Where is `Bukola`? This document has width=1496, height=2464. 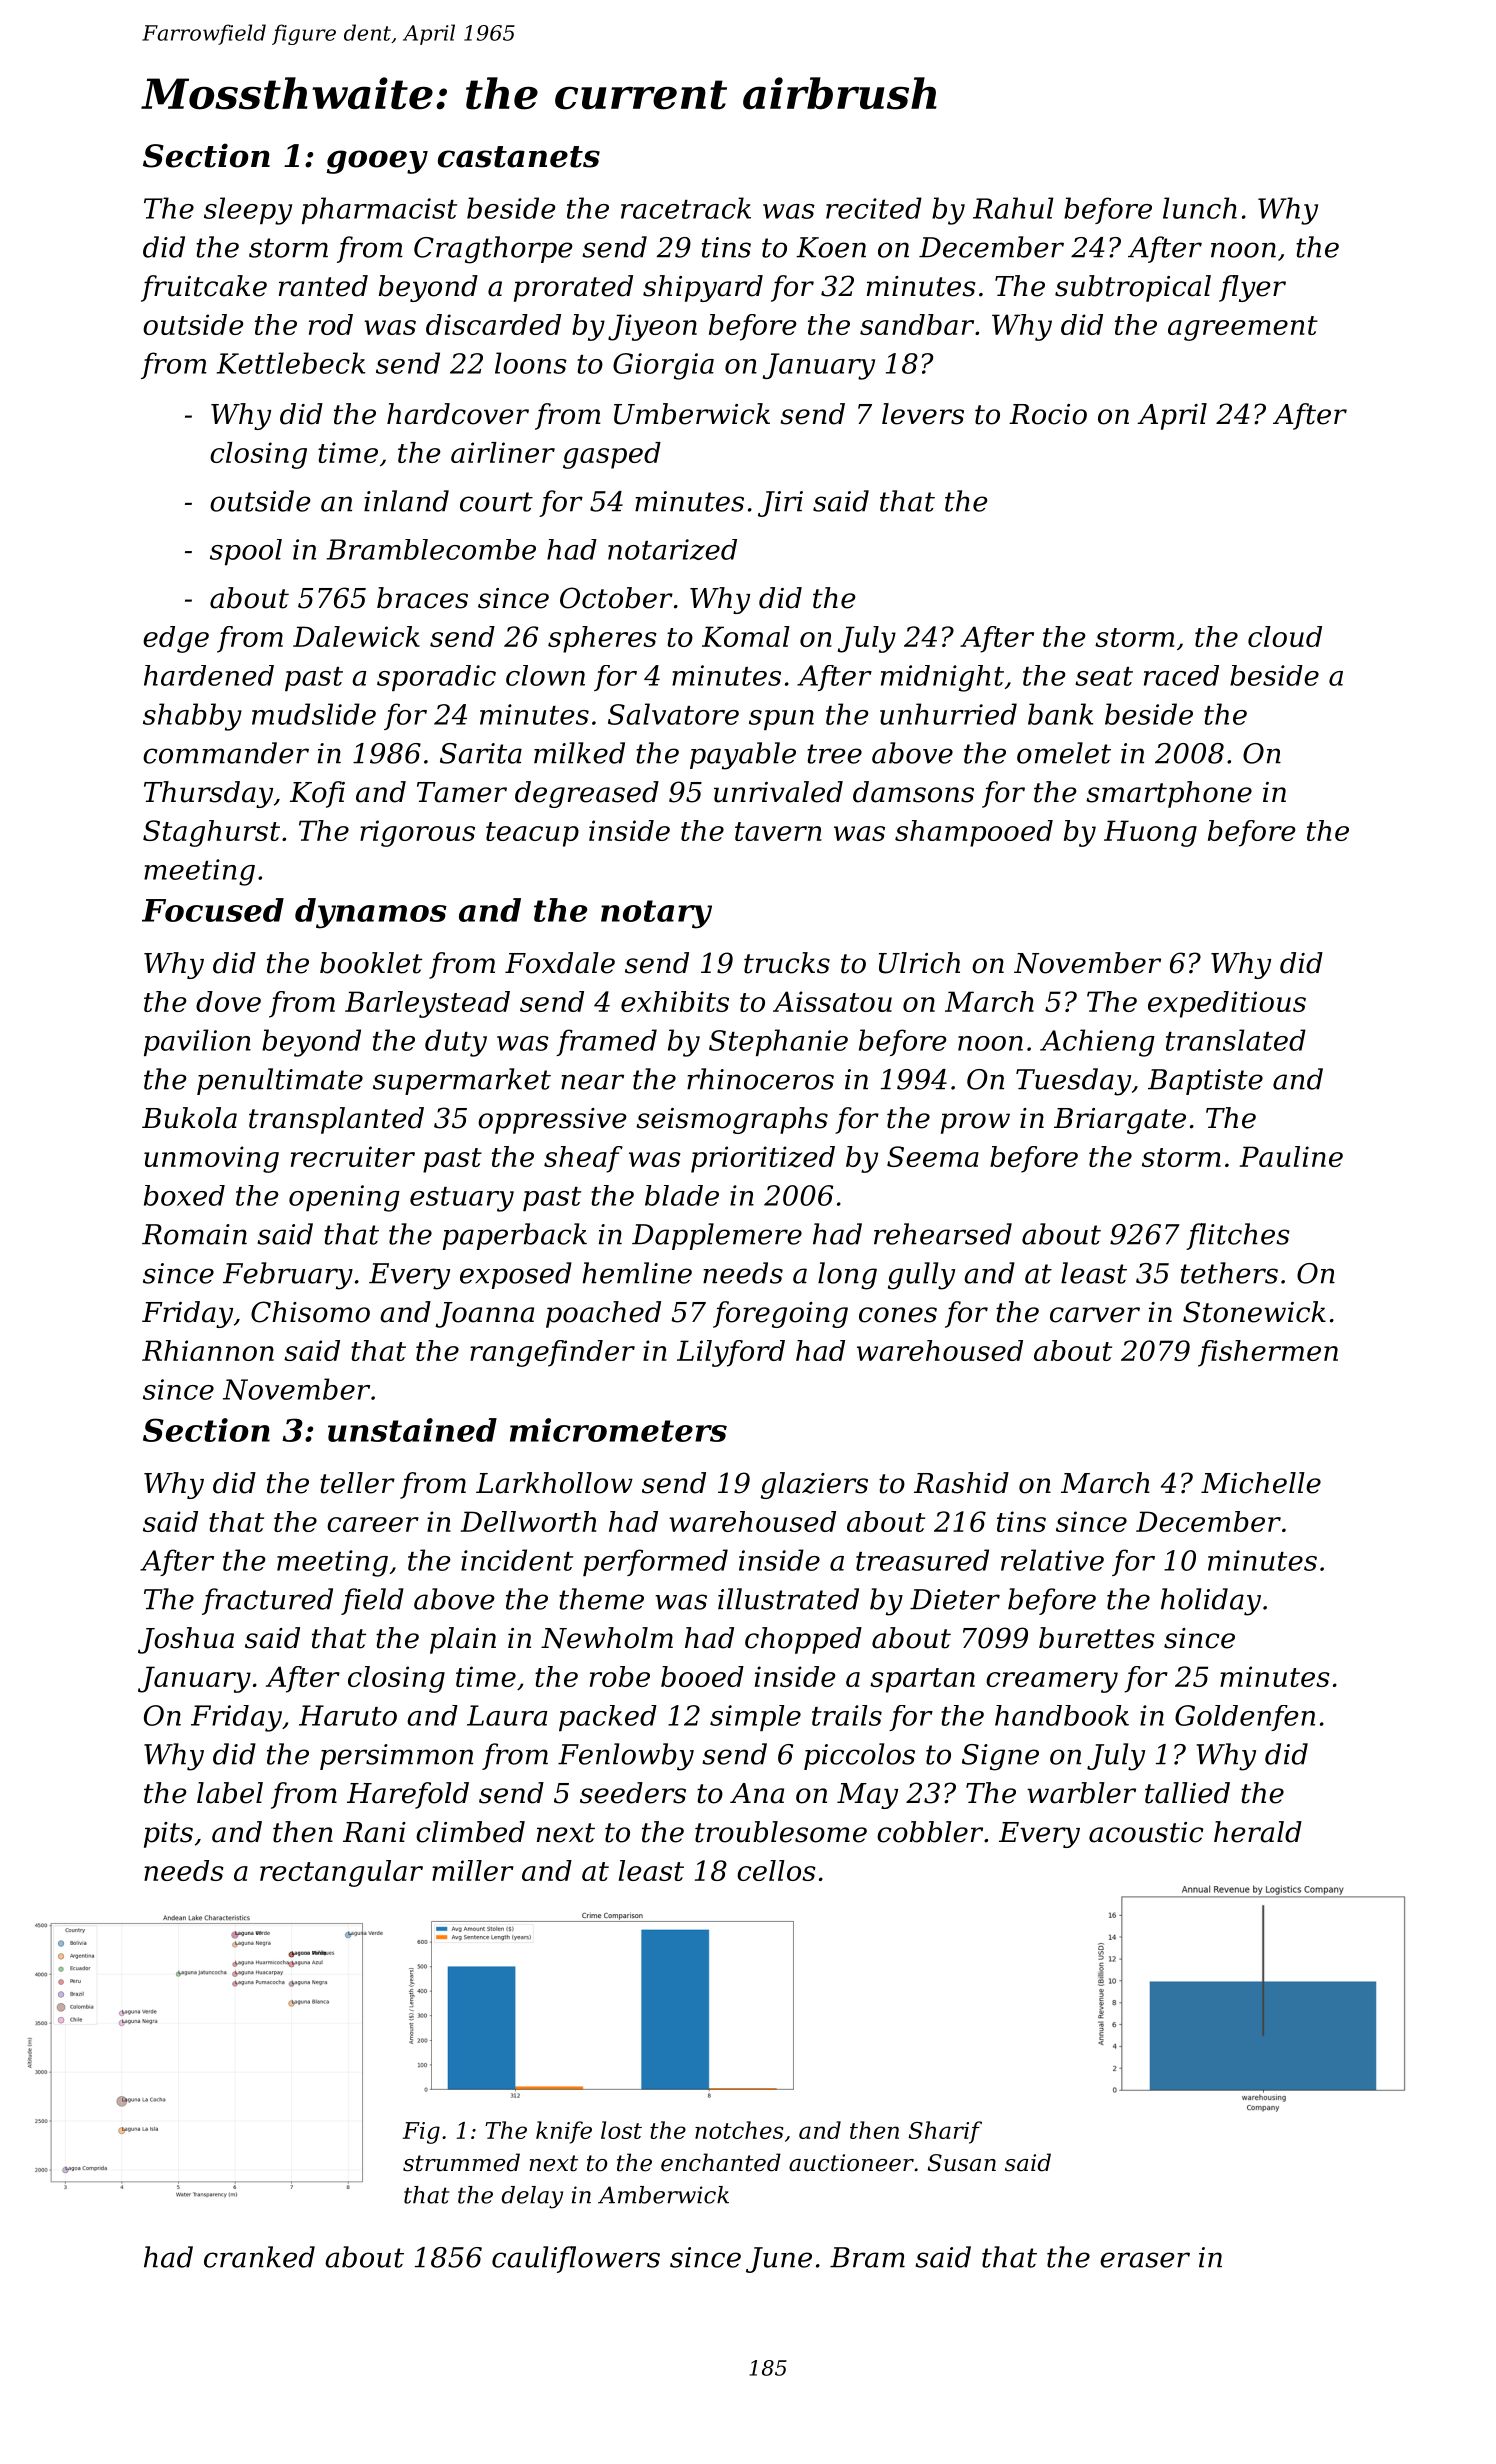
Bukola is located at coordinates (189, 1118).
